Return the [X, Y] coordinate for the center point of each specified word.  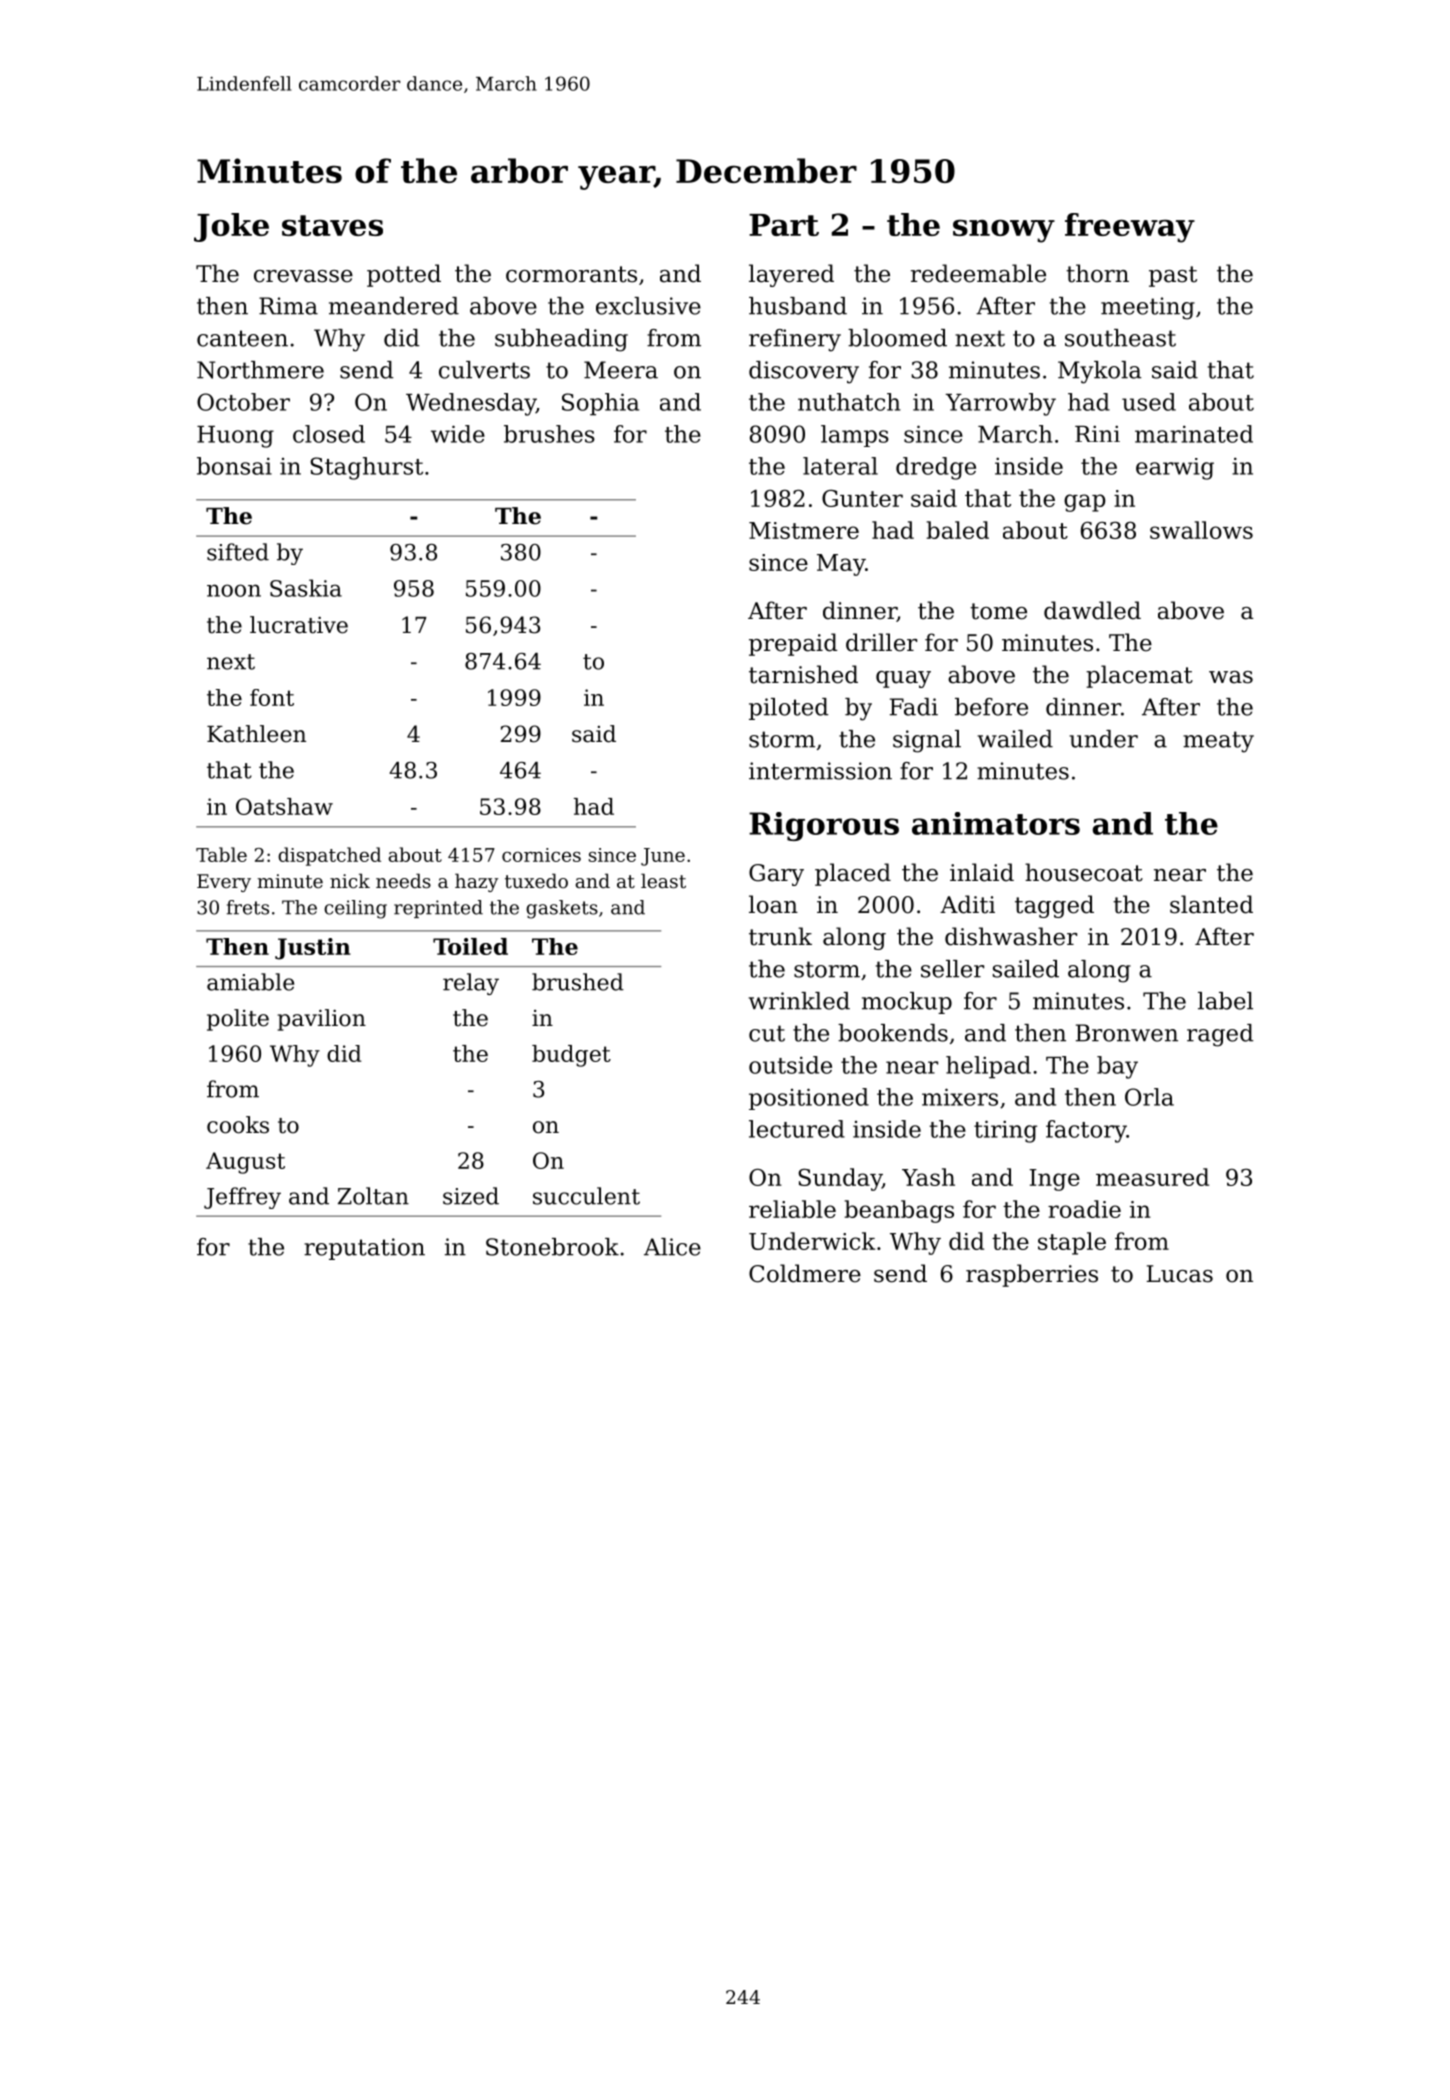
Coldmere [805, 1273]
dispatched [329, 856]
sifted [238, 552]
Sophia [600, 404]
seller [952, 969]
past [1173, 276]
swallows [1201, 530]
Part [784, 225]
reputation [364, 1249]
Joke [231, 227]
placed [853, 874]
